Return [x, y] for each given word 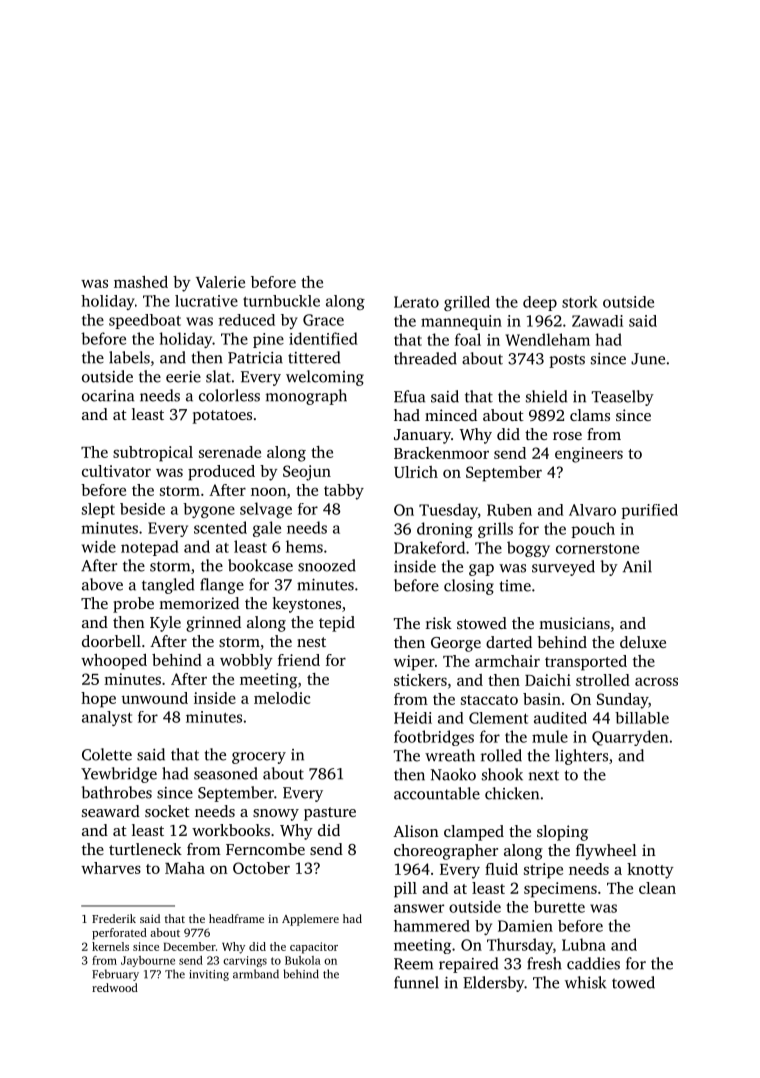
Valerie [220, 282]
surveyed [563, 568]
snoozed [327, 565]
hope [98, 700]
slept [98, 510]
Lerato [416, 302]
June [648, 359]
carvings [245, 961]
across [656, 681]
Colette [107, 754]
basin [542, 699]
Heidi [413, 718]
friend [299, 660]
